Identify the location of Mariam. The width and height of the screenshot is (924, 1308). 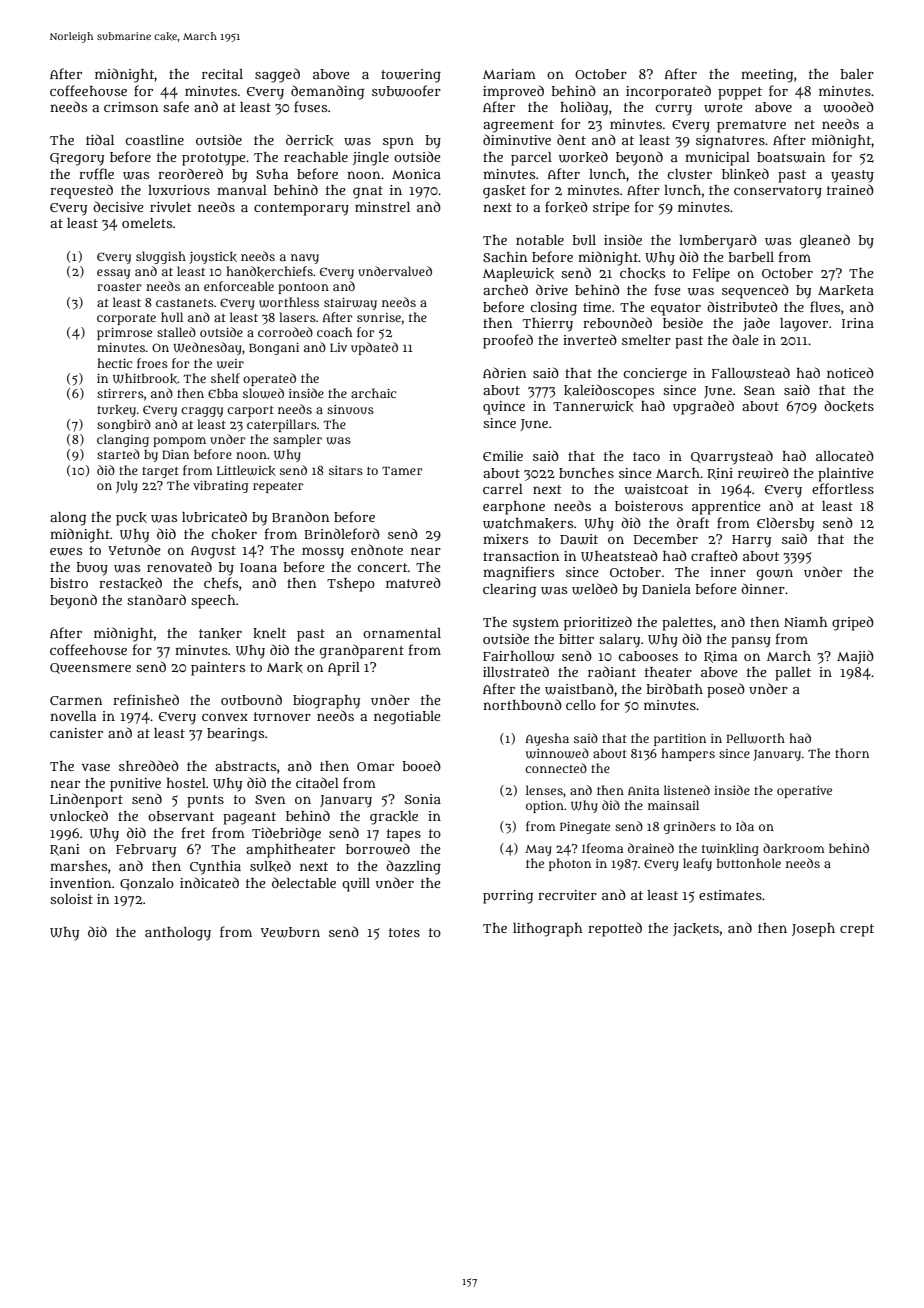
(509, 74).
